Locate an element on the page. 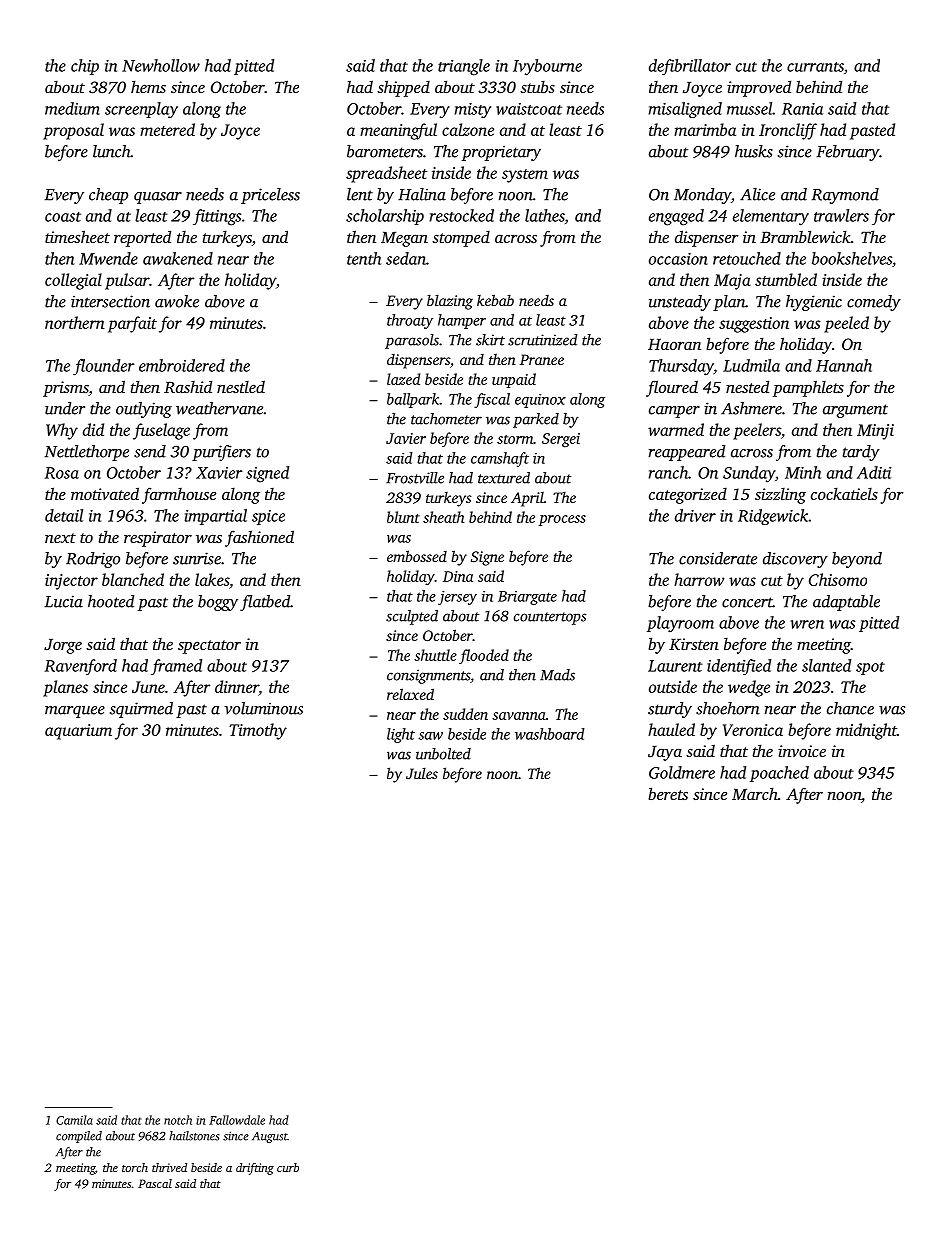  berets is located at coordinates (668, 793).
